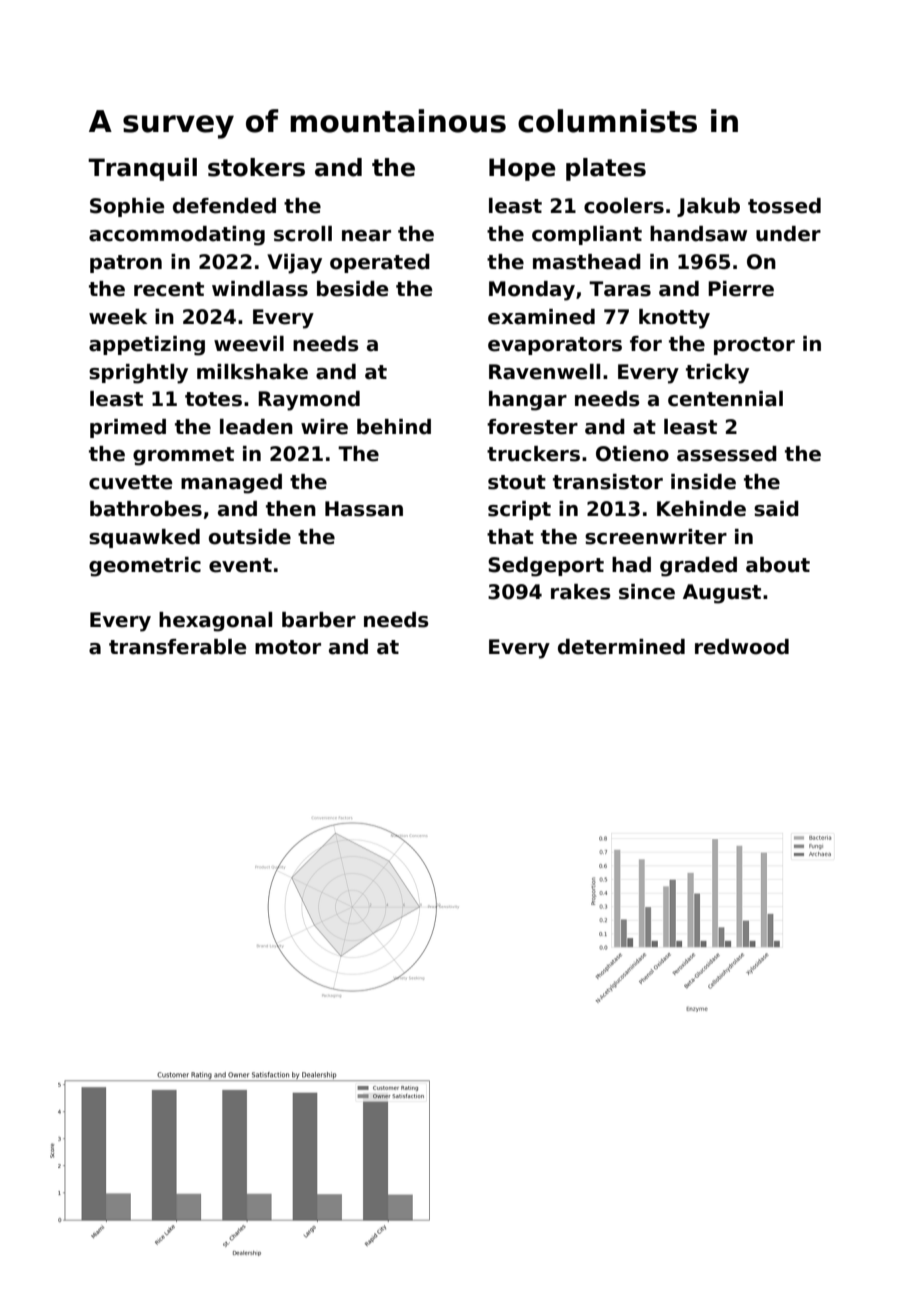 This screenshot has width=924, height=1311. I want to click on near, so click(366, 236).
